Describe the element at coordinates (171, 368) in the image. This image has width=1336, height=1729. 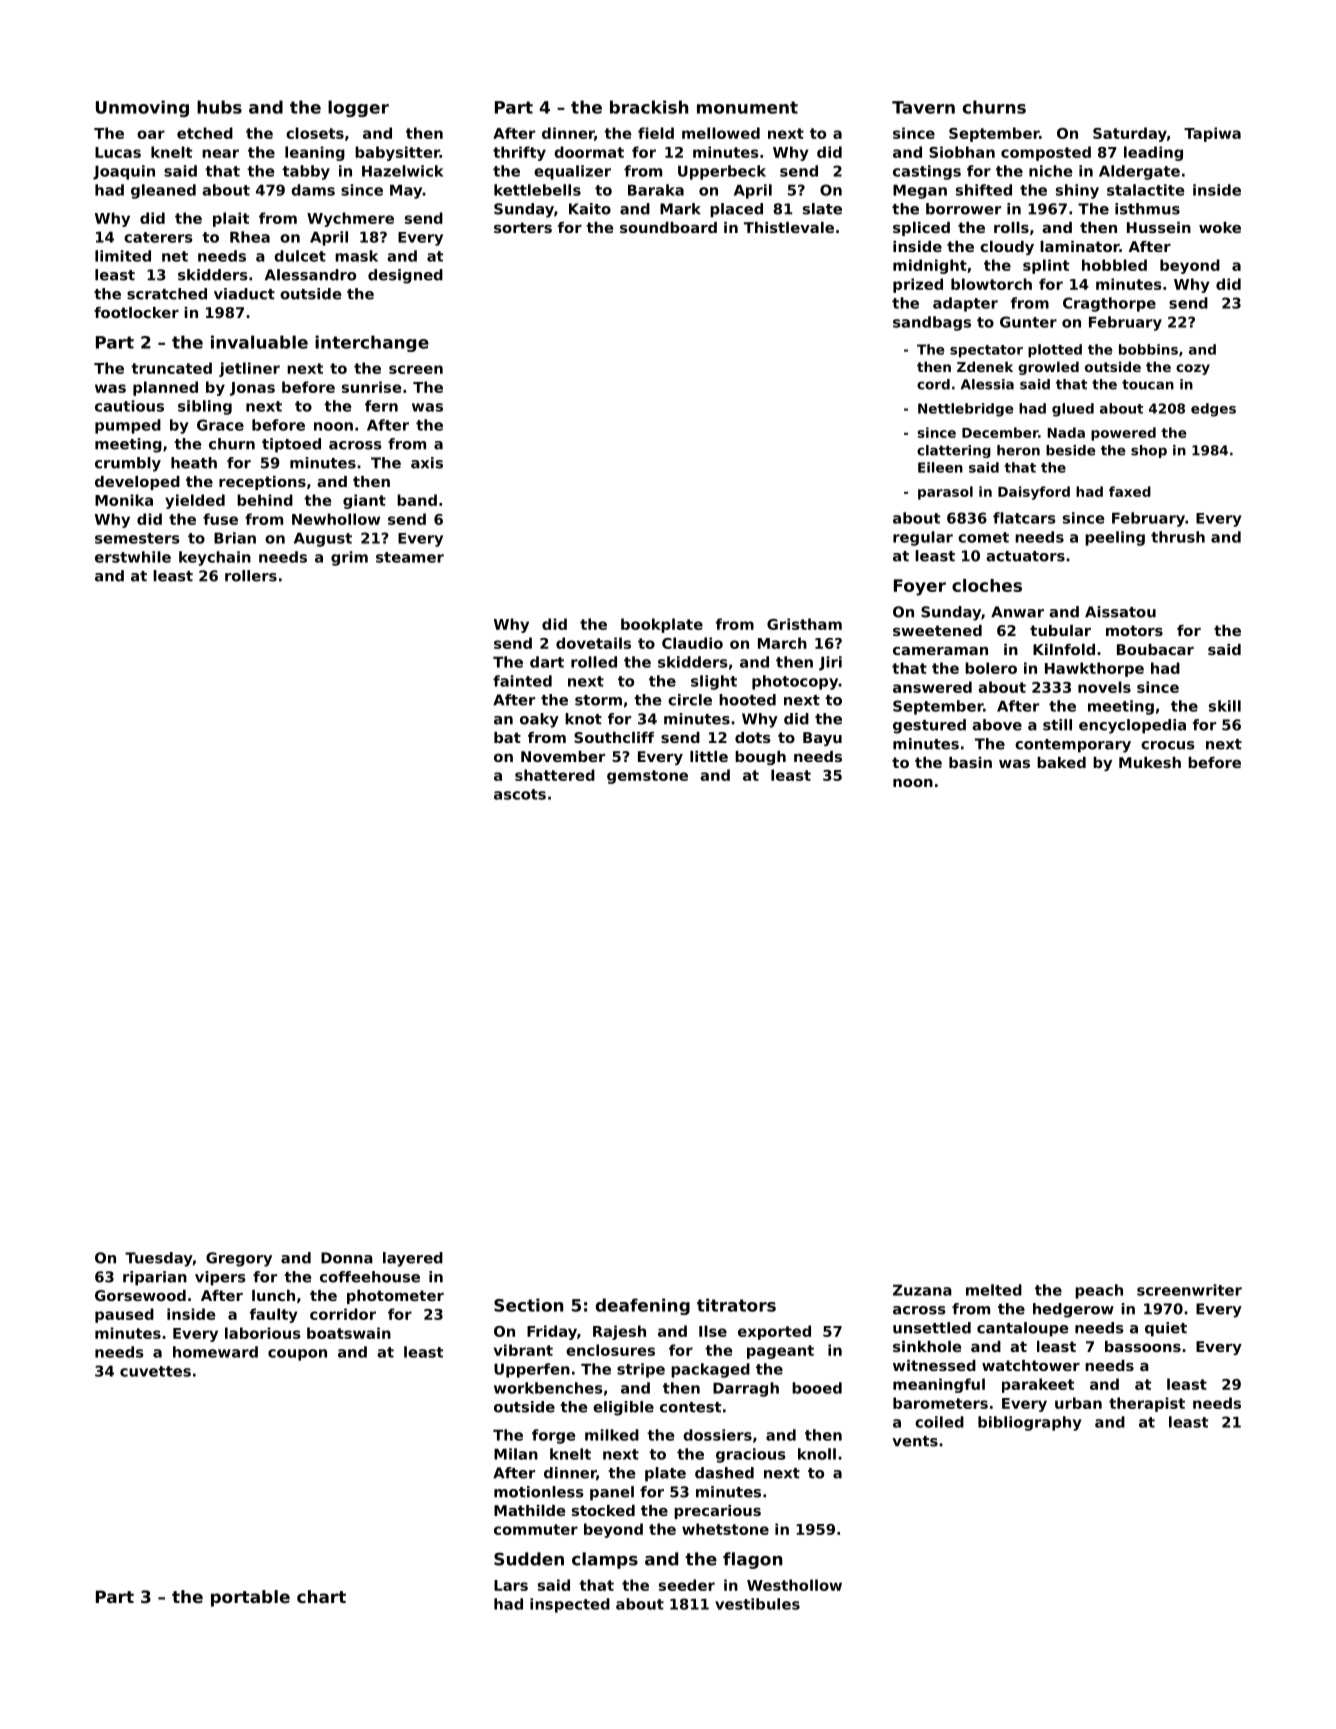
I see `truncated` at that location.
